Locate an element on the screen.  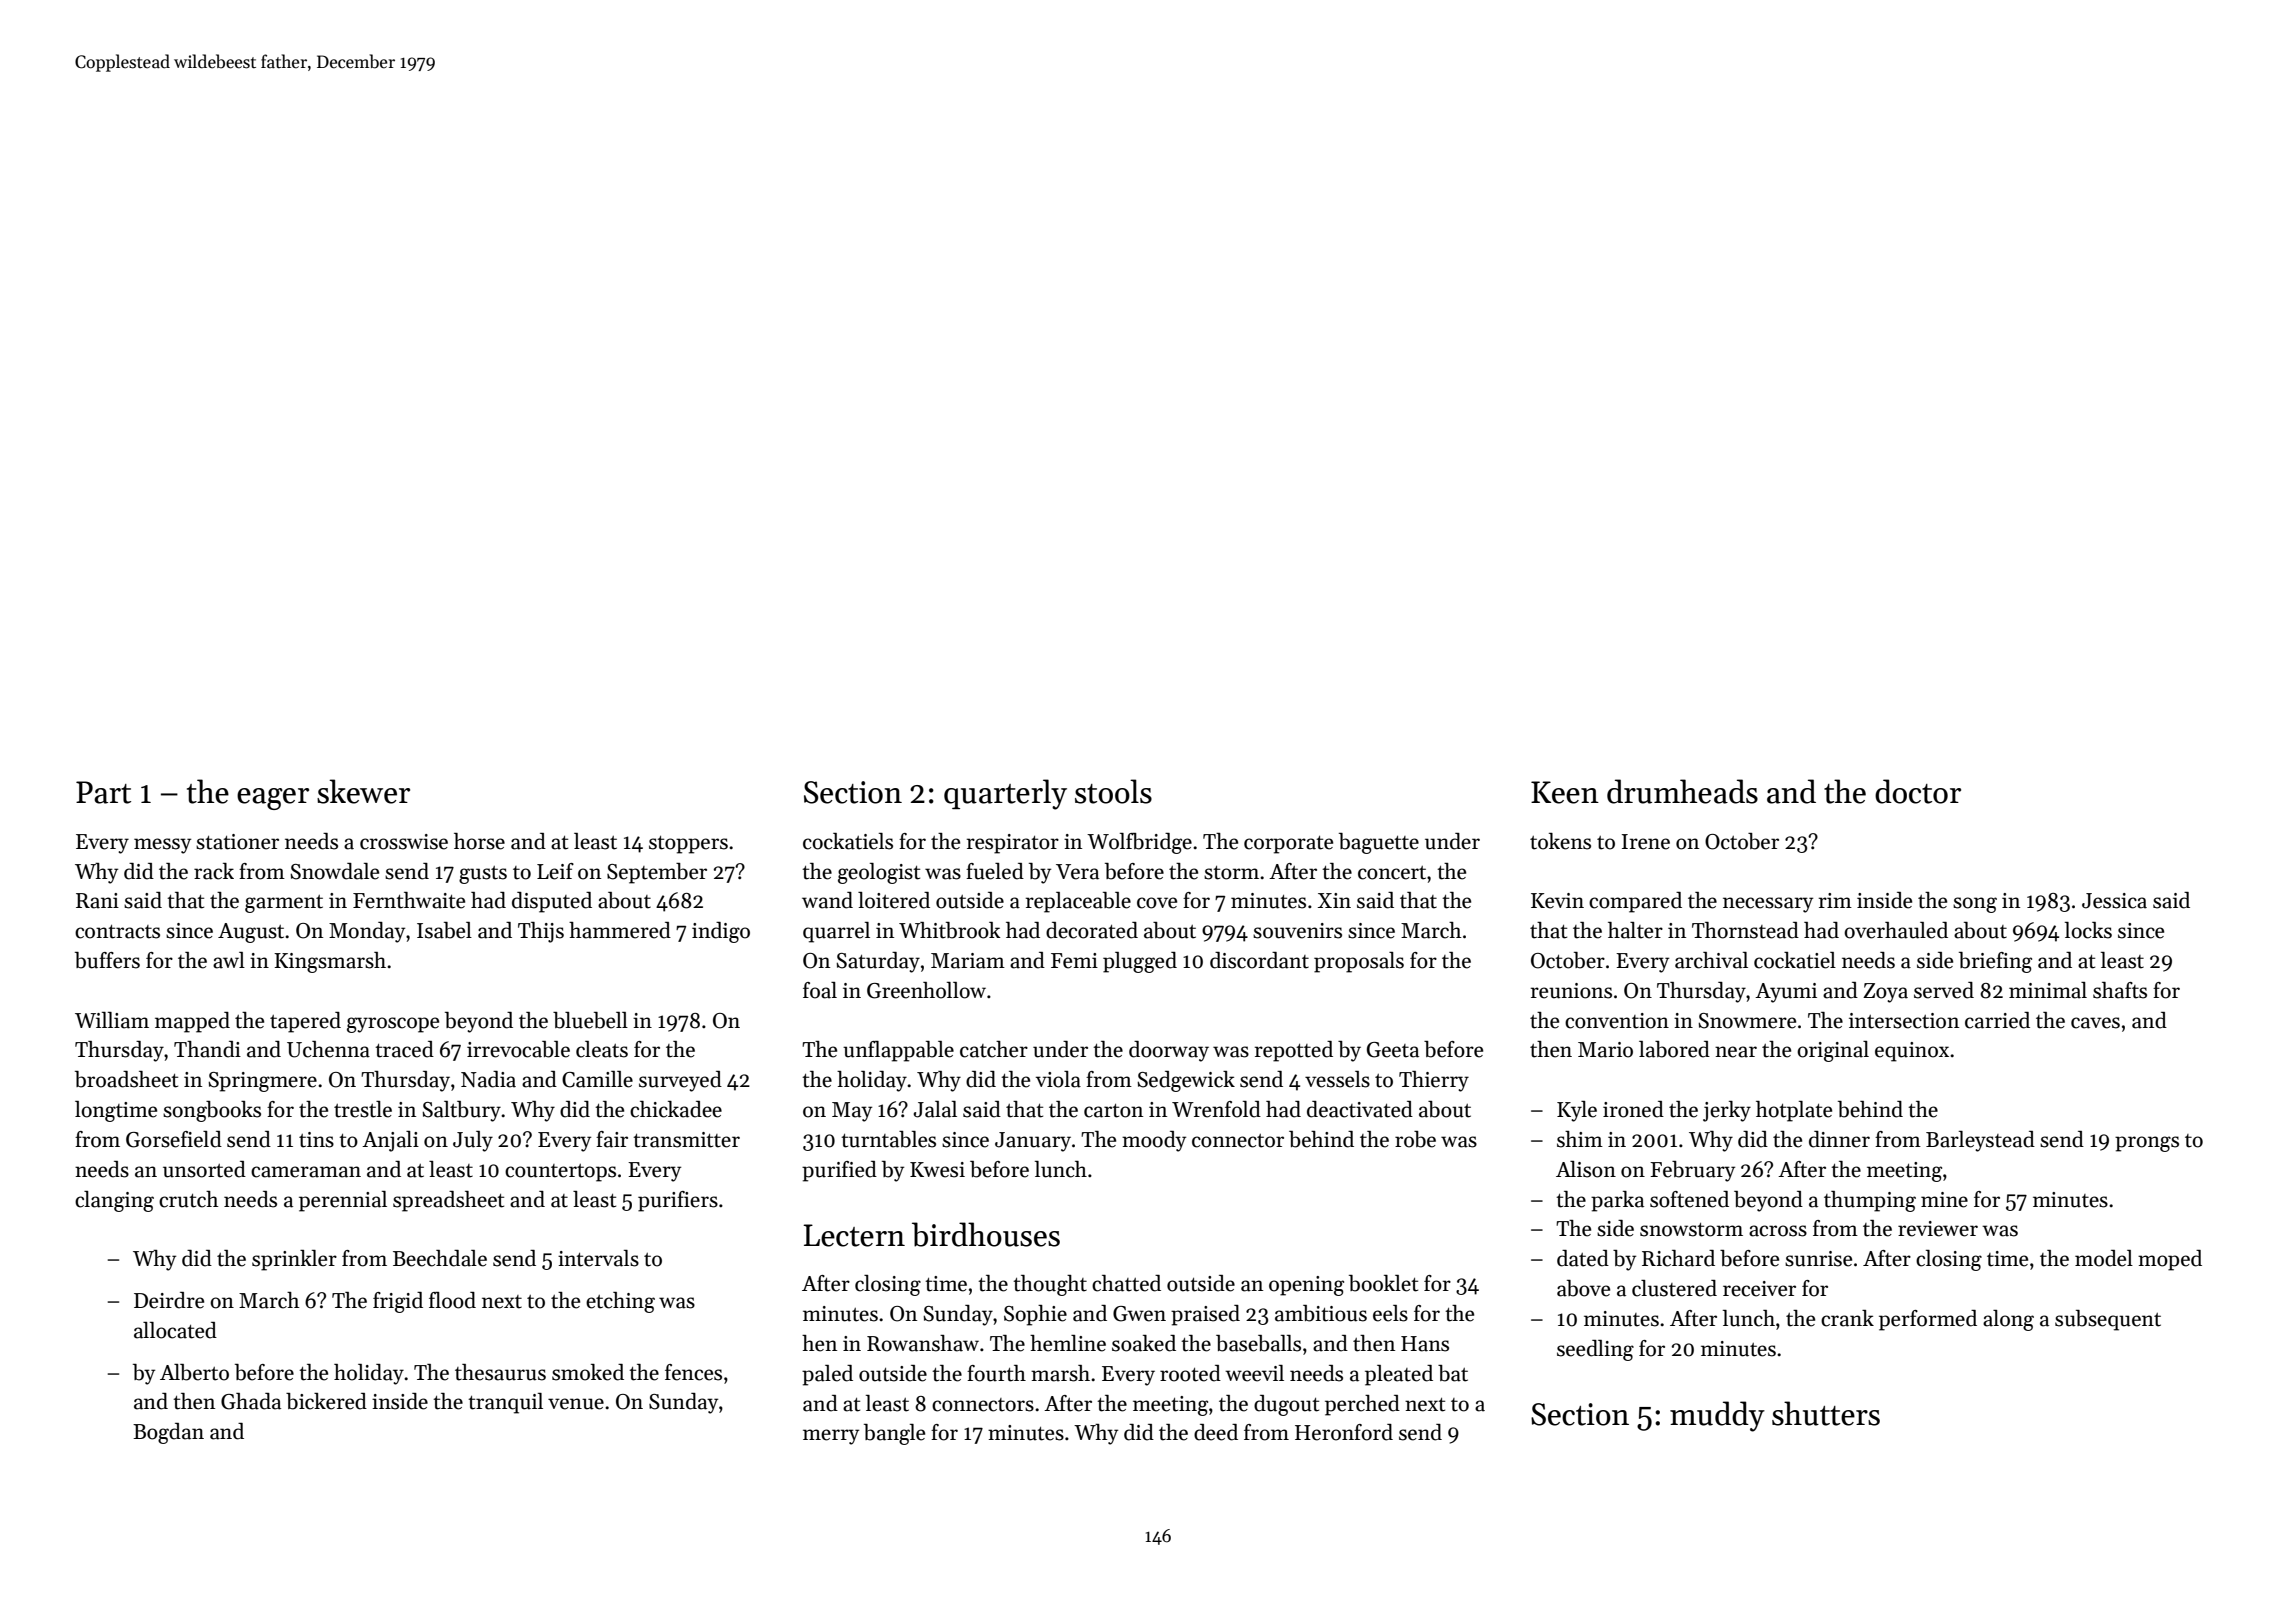
skewer is located at coordinates (363, 791).
